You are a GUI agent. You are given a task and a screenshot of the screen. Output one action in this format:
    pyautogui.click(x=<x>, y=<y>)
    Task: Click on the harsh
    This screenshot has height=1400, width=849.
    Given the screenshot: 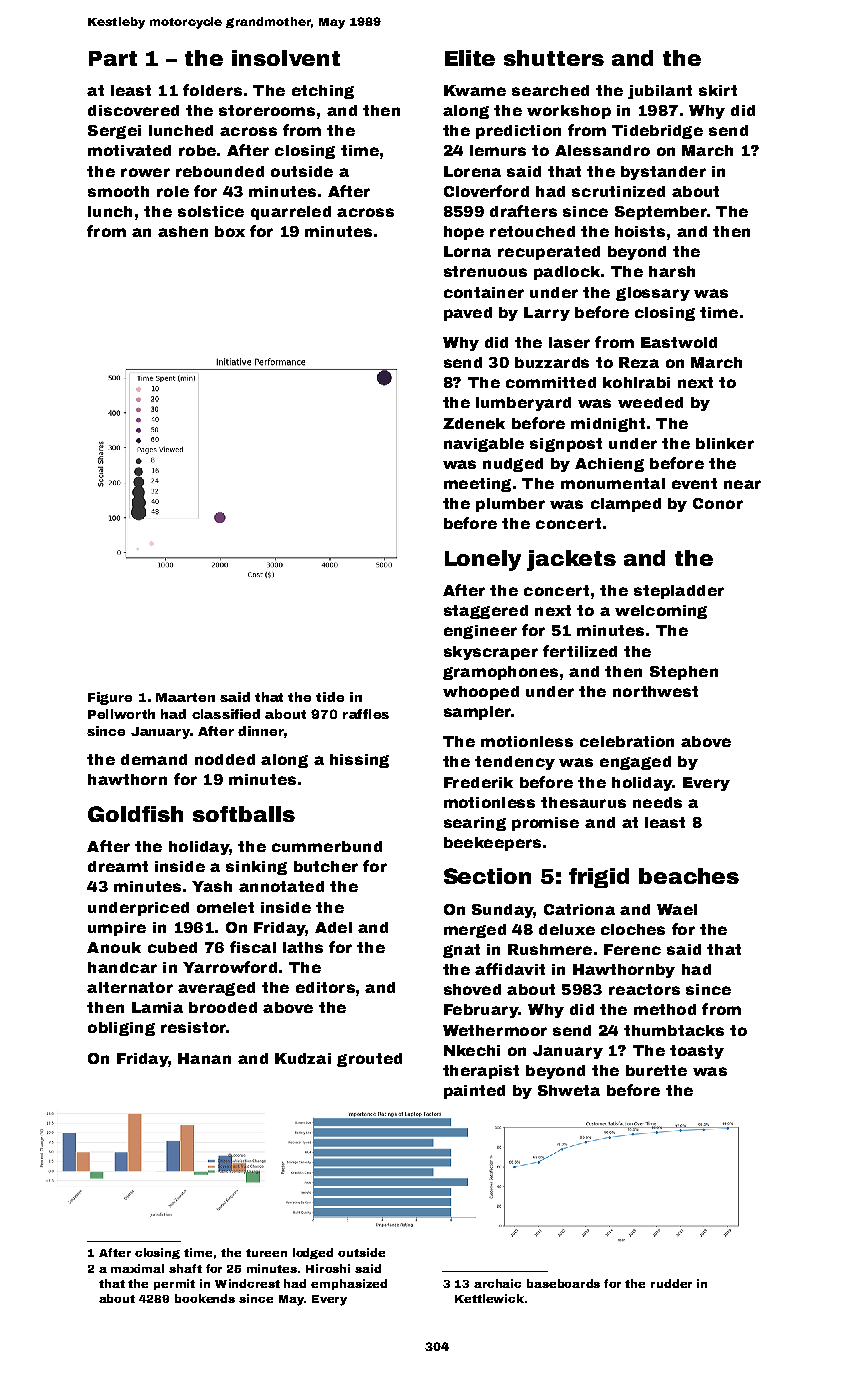 What is the action you would take?
    pyautogui.click(x=672, y=271)
